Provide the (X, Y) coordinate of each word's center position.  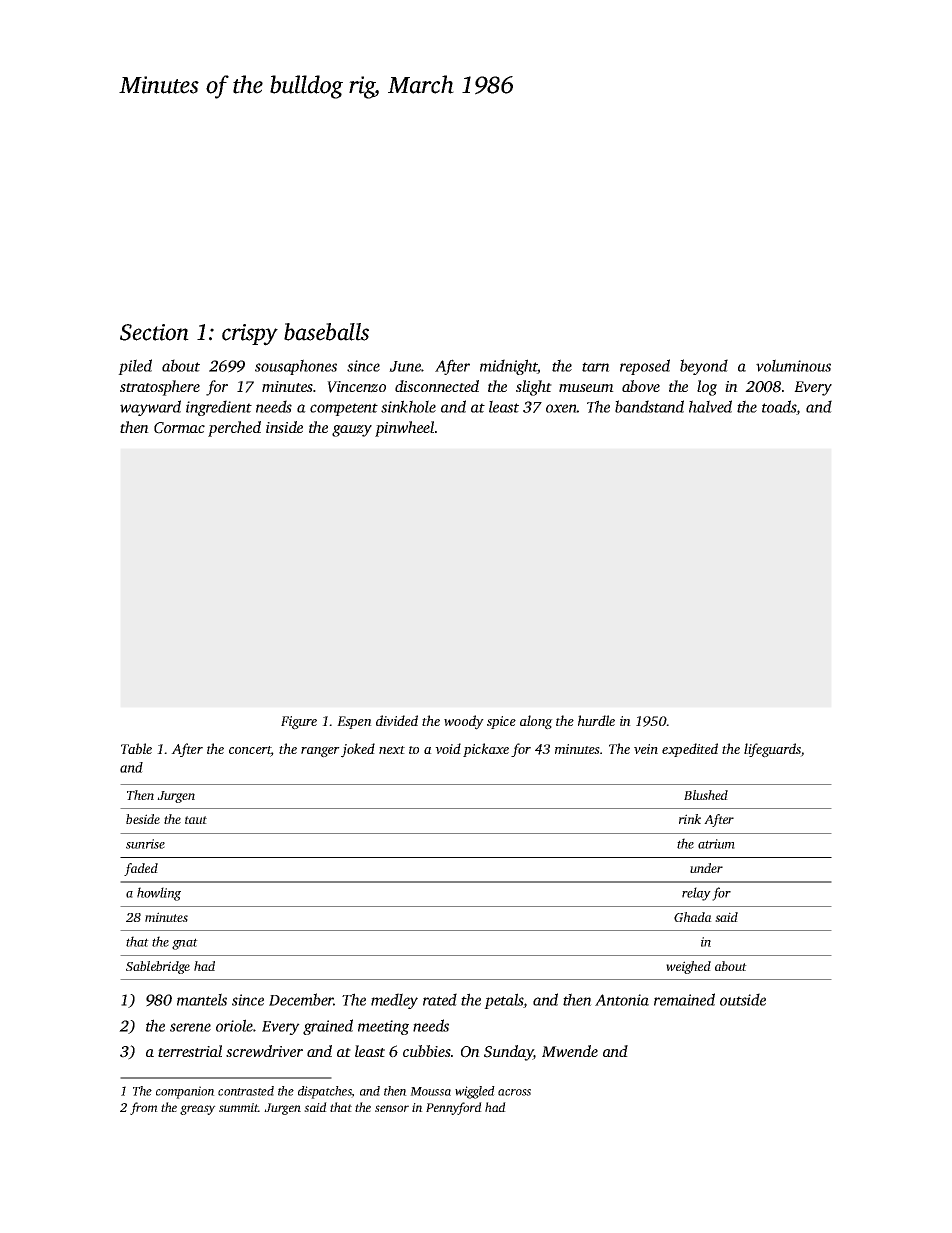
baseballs (326, 332)
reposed (645, 367)
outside (743, 999)
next (392, 750)
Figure (299, 723)
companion (185, 1092)
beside (143, 819)
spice (501, 722)
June (405, 366)
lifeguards (772, 750)
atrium (716, 844)
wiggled (475, 1092)
